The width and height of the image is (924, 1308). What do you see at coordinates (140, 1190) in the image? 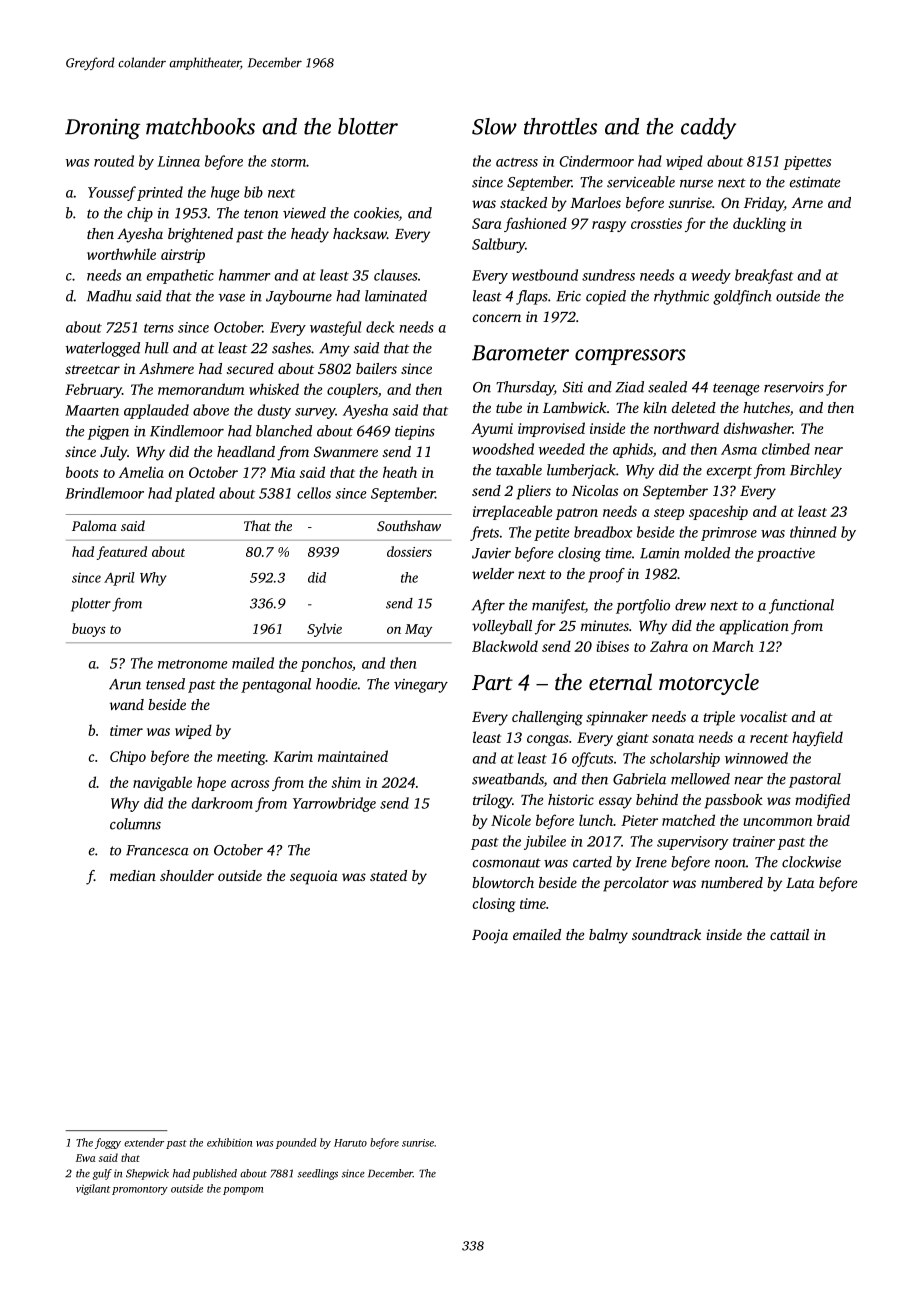
I see `promontory` at bounding box center [140, 1190].
